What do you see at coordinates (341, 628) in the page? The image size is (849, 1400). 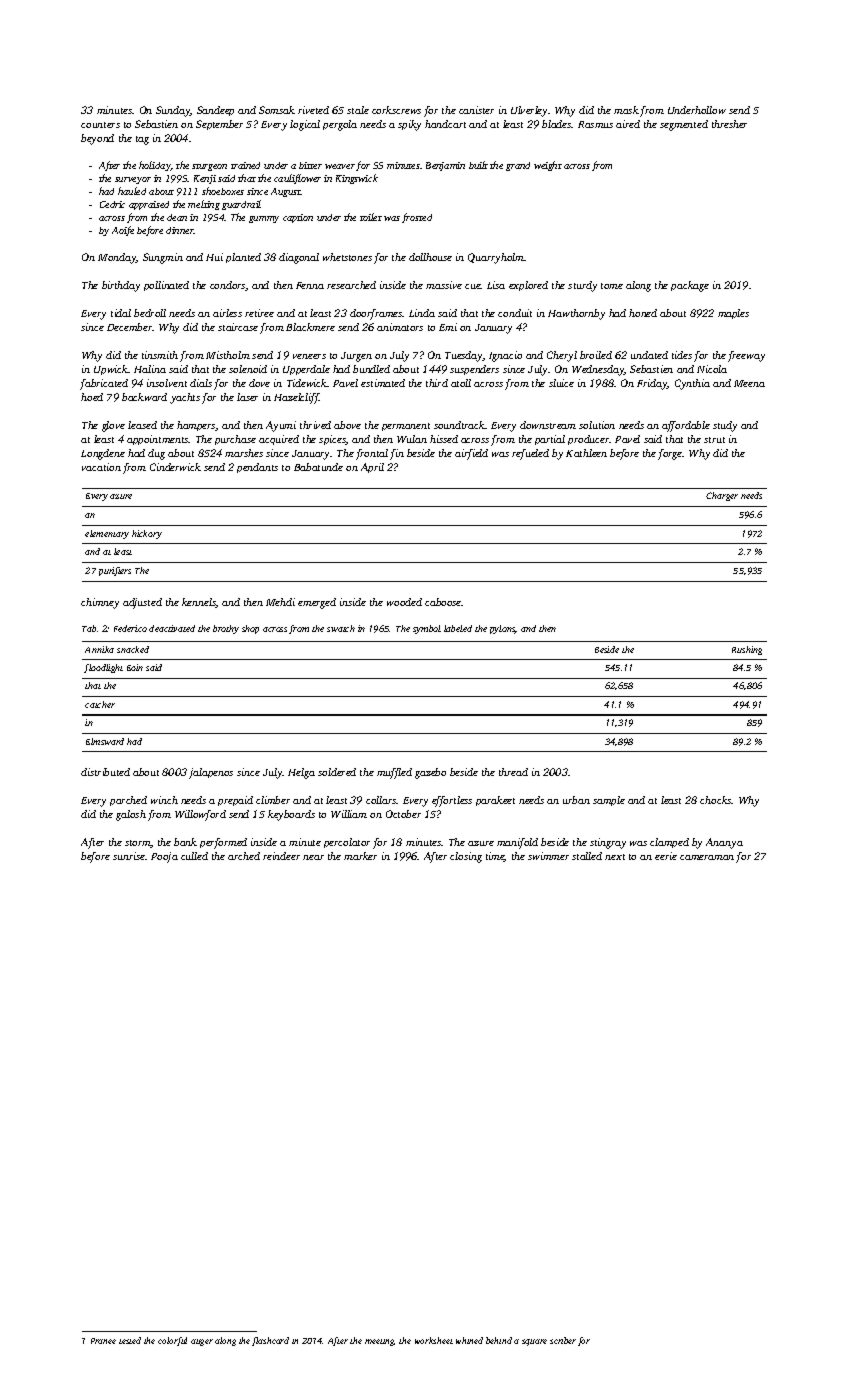 I see `swatch` at bounding box center [341, 628].
